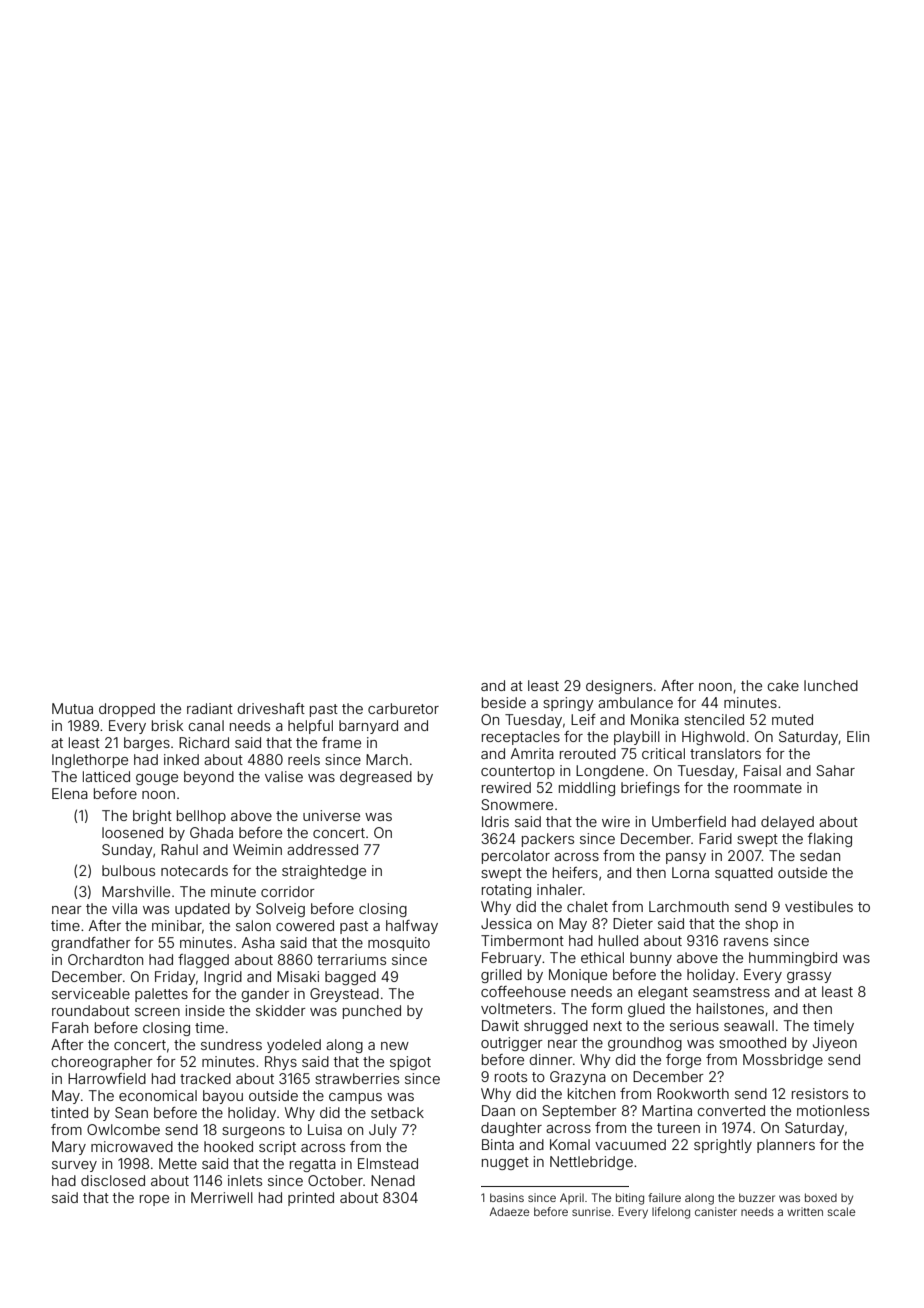  Describe the element at coordinates (504, 702) in the page. I see `beside` at that location.
